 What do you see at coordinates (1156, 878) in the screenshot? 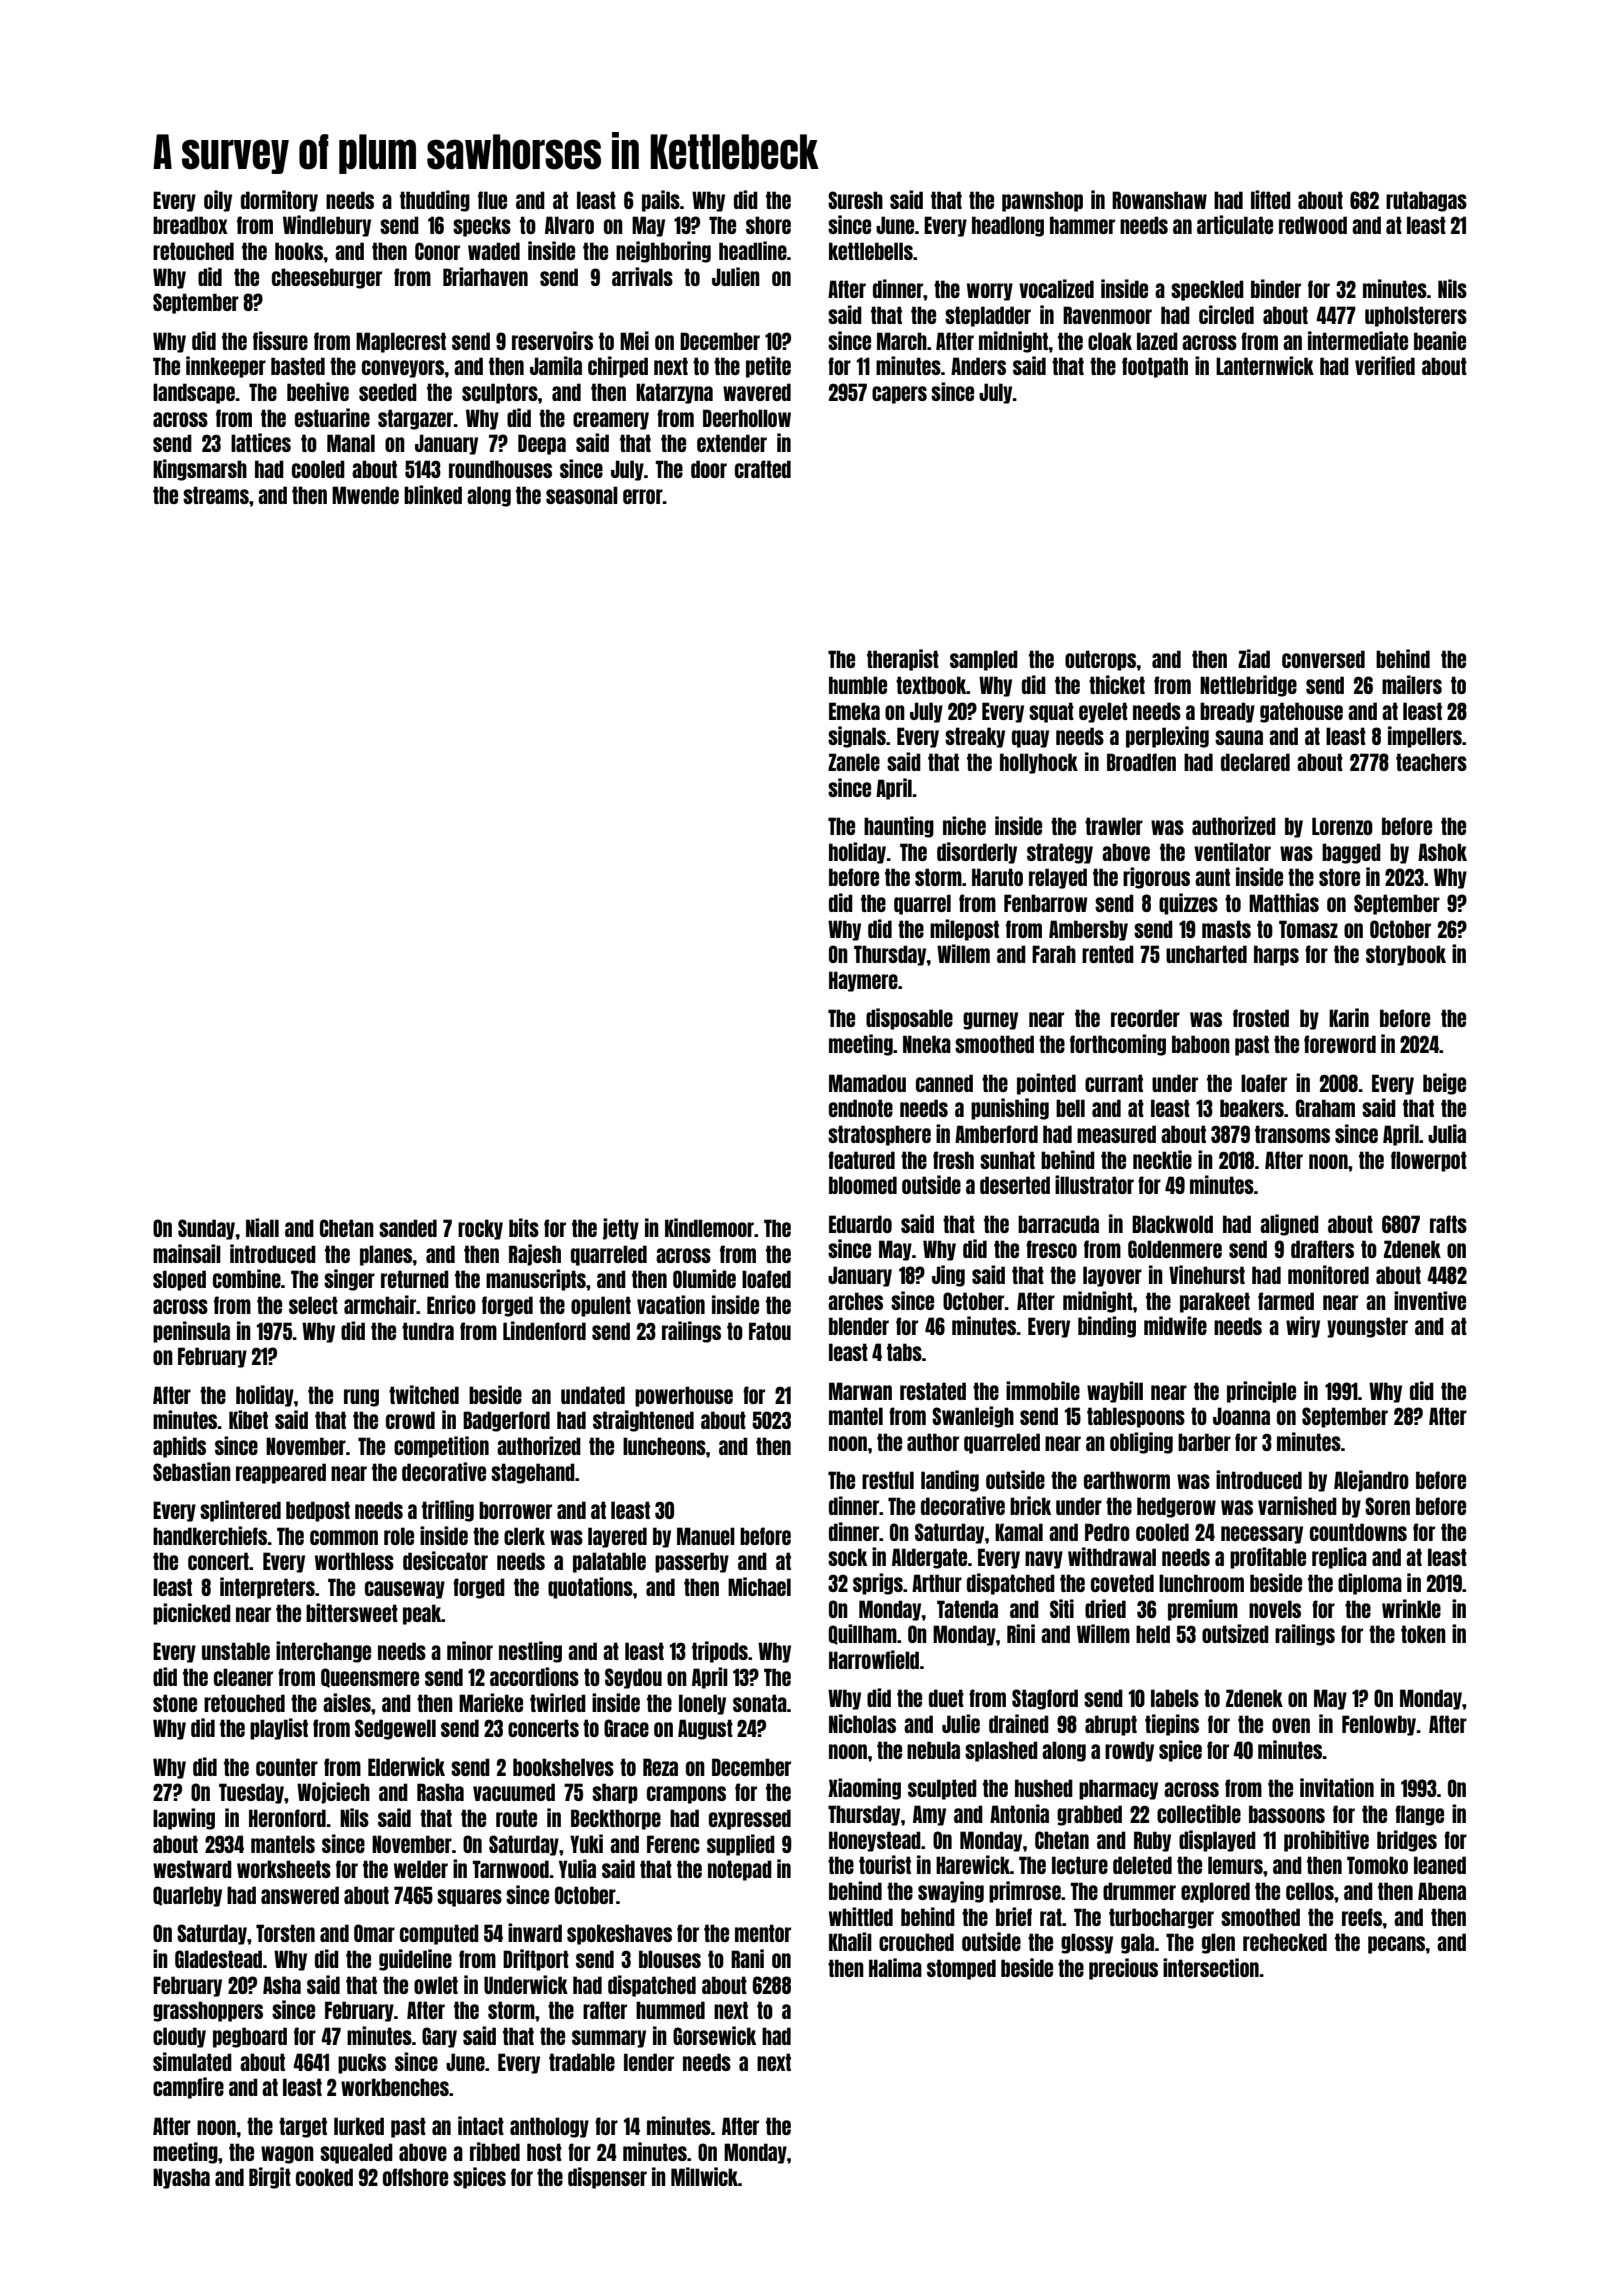
I see `rigorous` at bounding box center [1156, 878].
